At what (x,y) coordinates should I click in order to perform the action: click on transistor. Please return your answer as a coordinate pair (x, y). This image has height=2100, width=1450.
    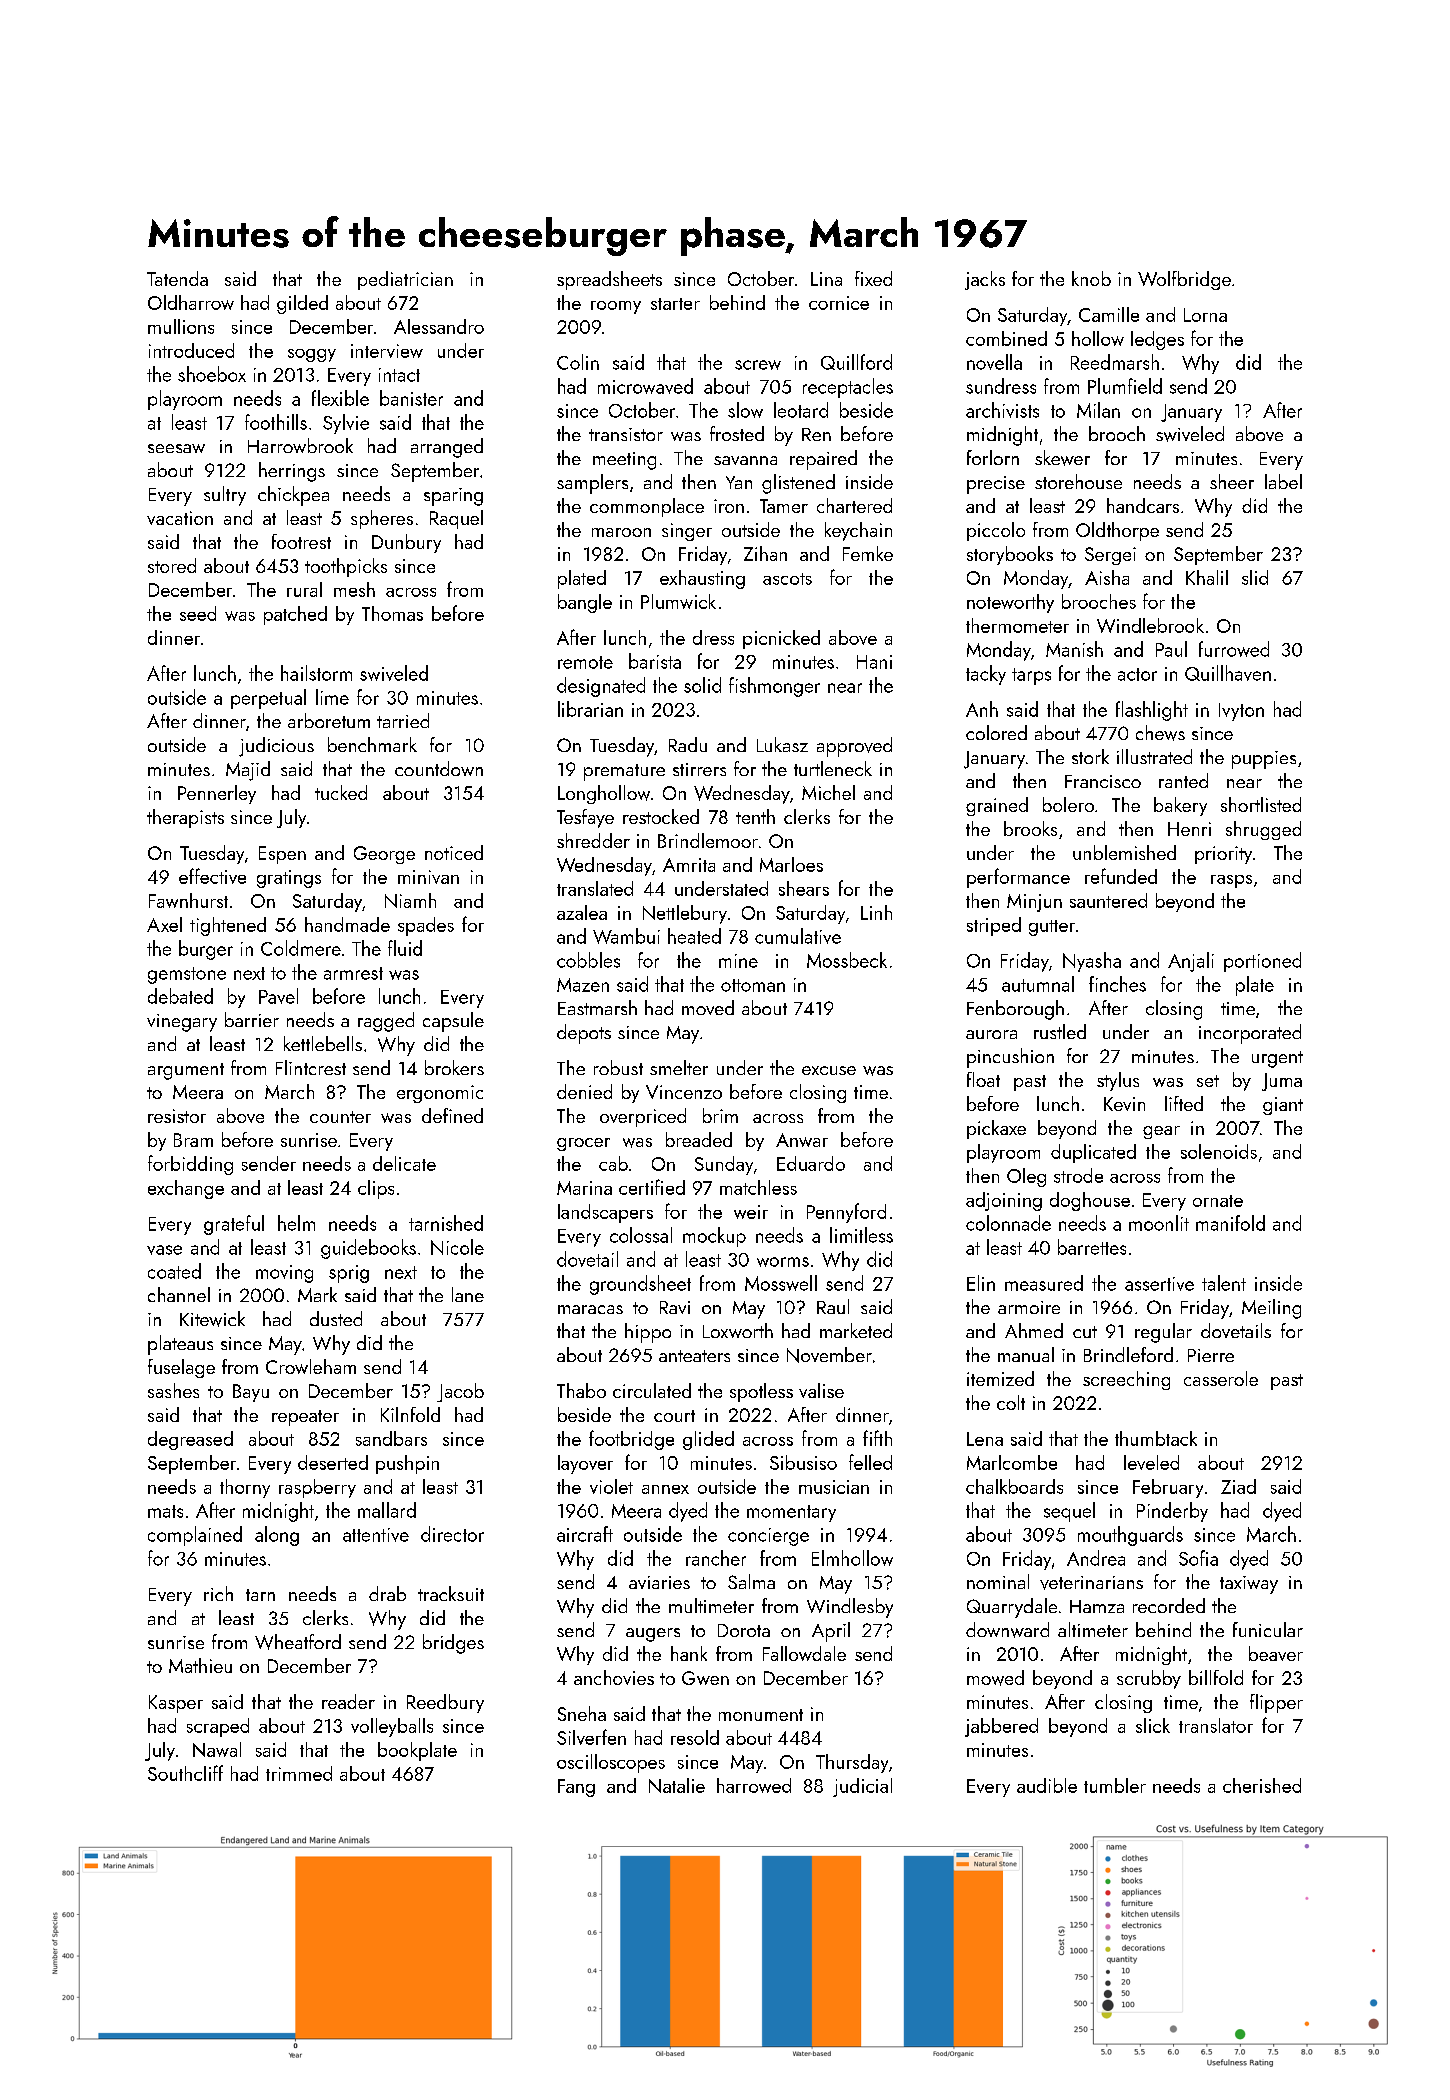
    Looking at the image, I should click on (626, 434).
